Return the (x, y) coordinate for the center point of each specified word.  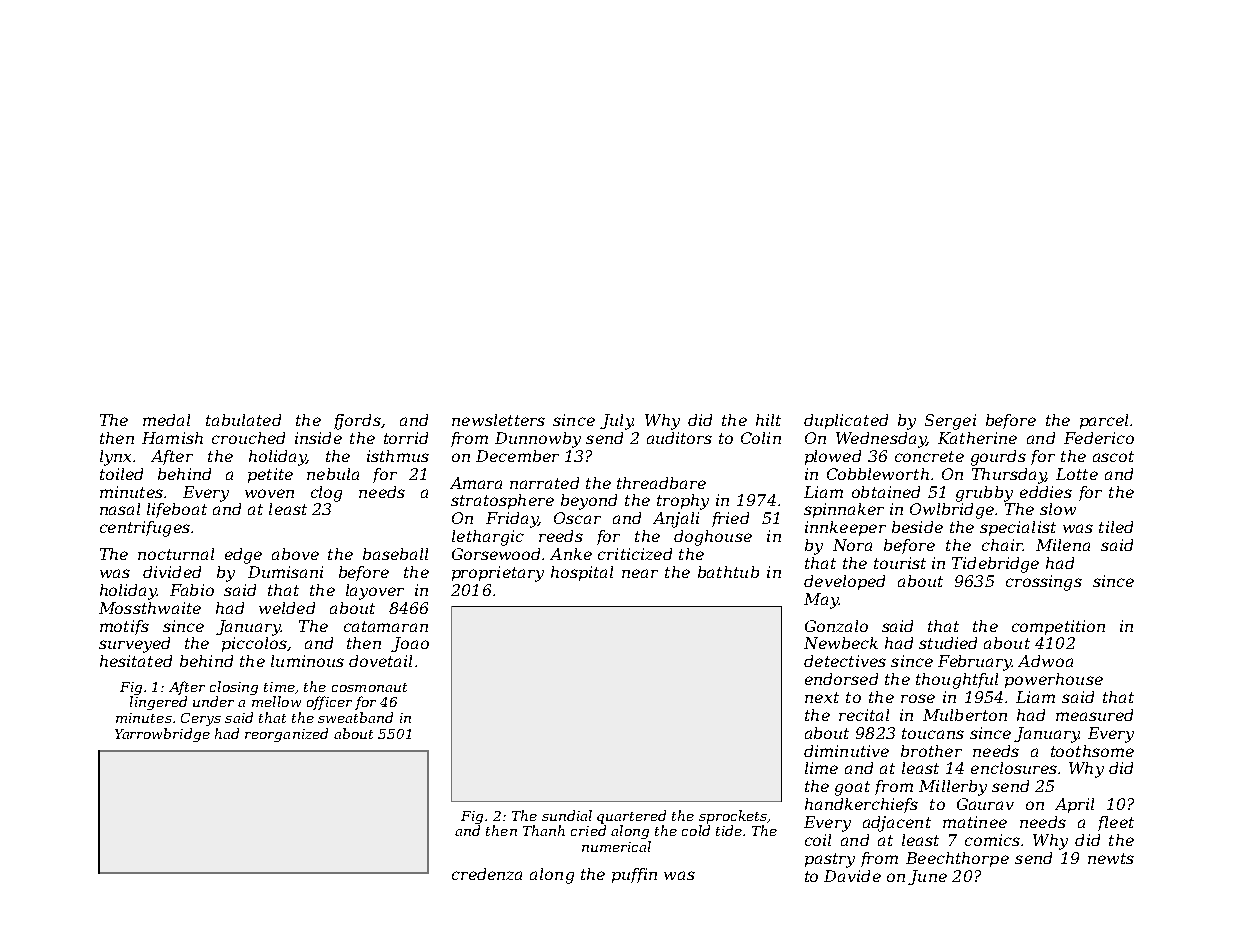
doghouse (713, 538)
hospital (582, 573)
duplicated (846, 421)
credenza (487, 874)
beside (917, 527)
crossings (1044, 583)
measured (1094, 715)
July (616, 422)
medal (166, 420)
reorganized (286, 735)
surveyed (134, 645)
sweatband (355, 717)
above (295, 554)
